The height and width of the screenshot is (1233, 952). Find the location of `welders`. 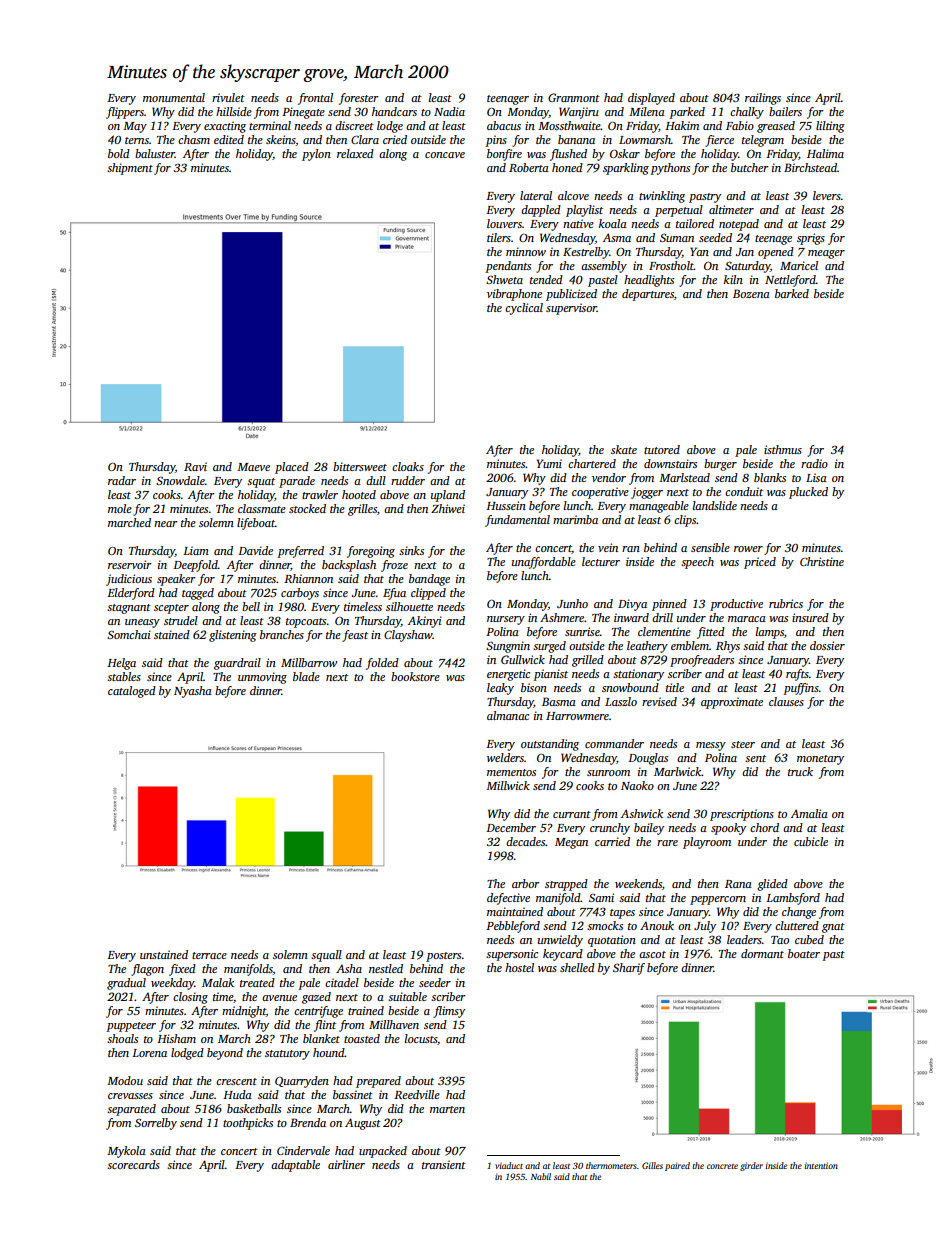

welders is located at coordinates (505, 757).
